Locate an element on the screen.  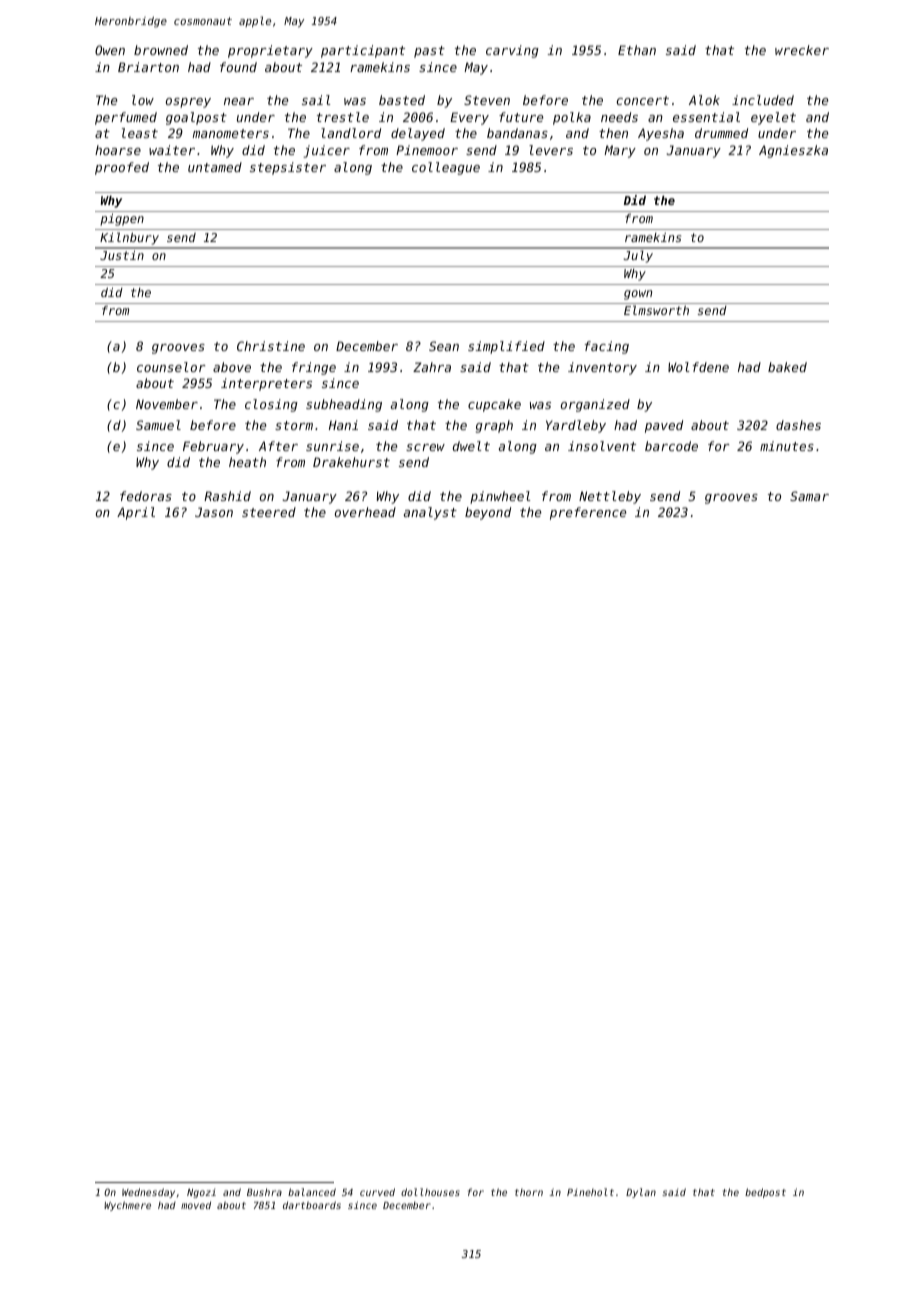
beyond is located at coordinates (488, 513).
